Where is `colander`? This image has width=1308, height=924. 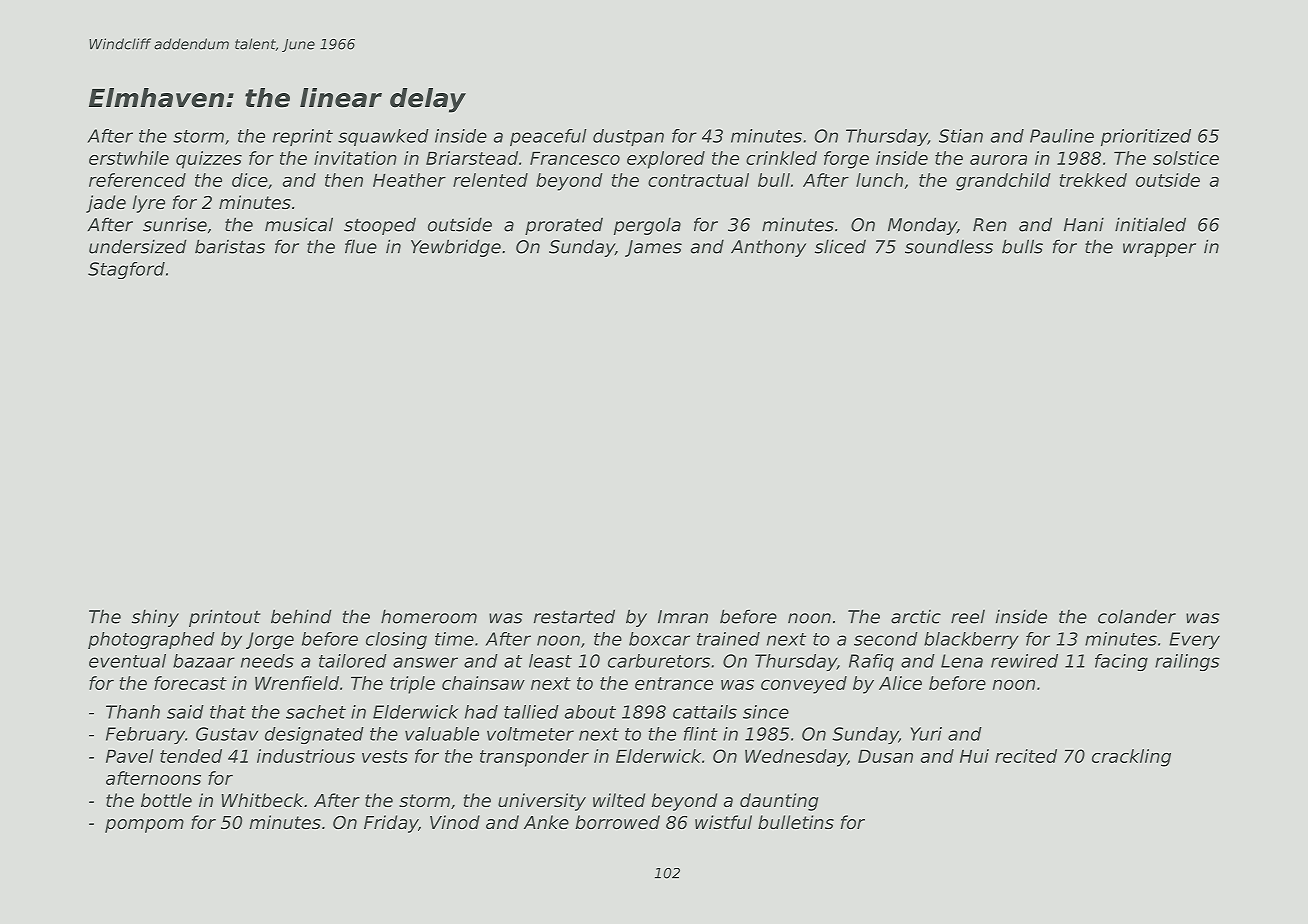 colander is located at coordinates (1137, 616).
